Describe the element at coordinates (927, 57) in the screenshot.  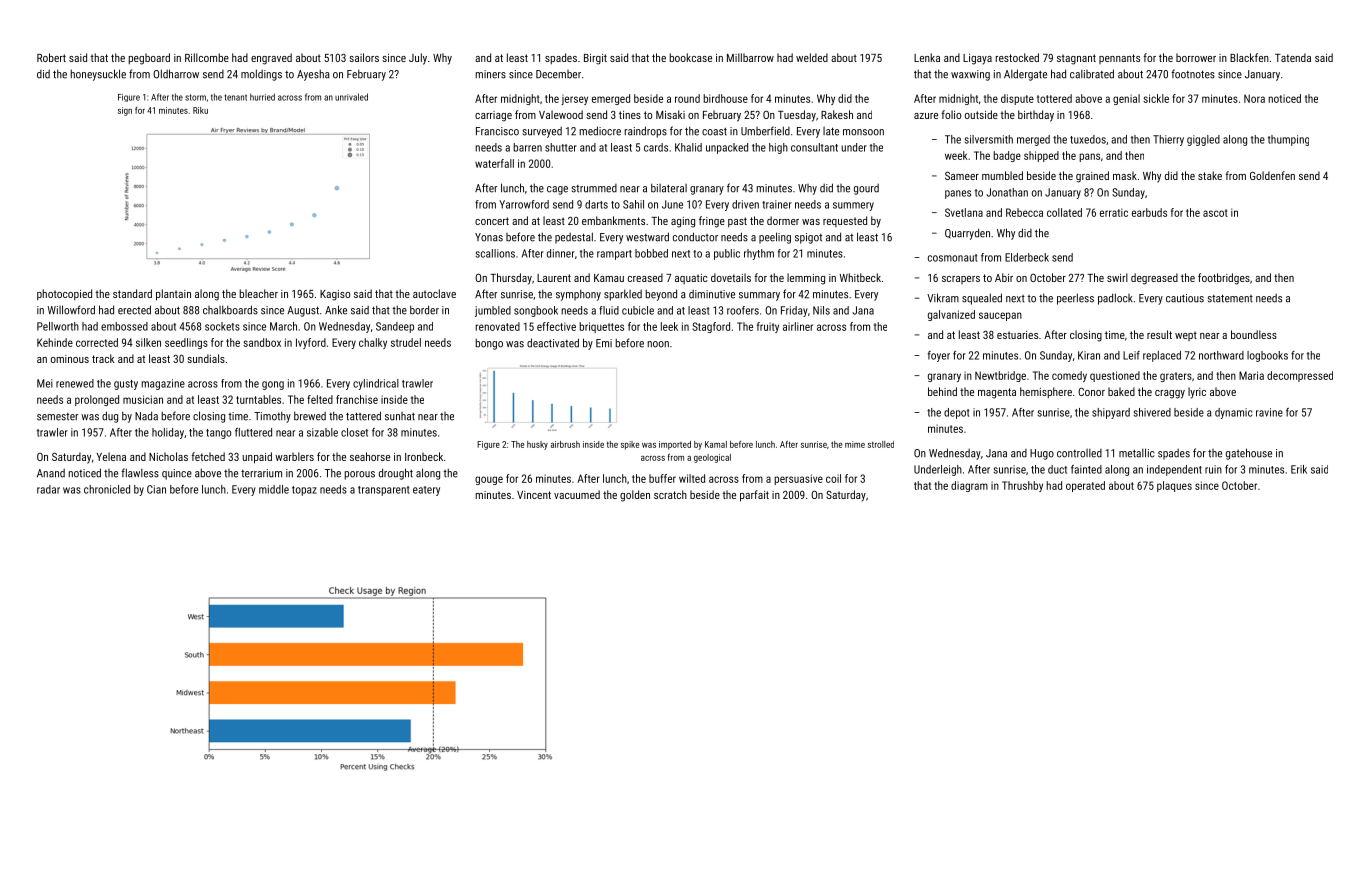
I see `Lenka` at that location.
